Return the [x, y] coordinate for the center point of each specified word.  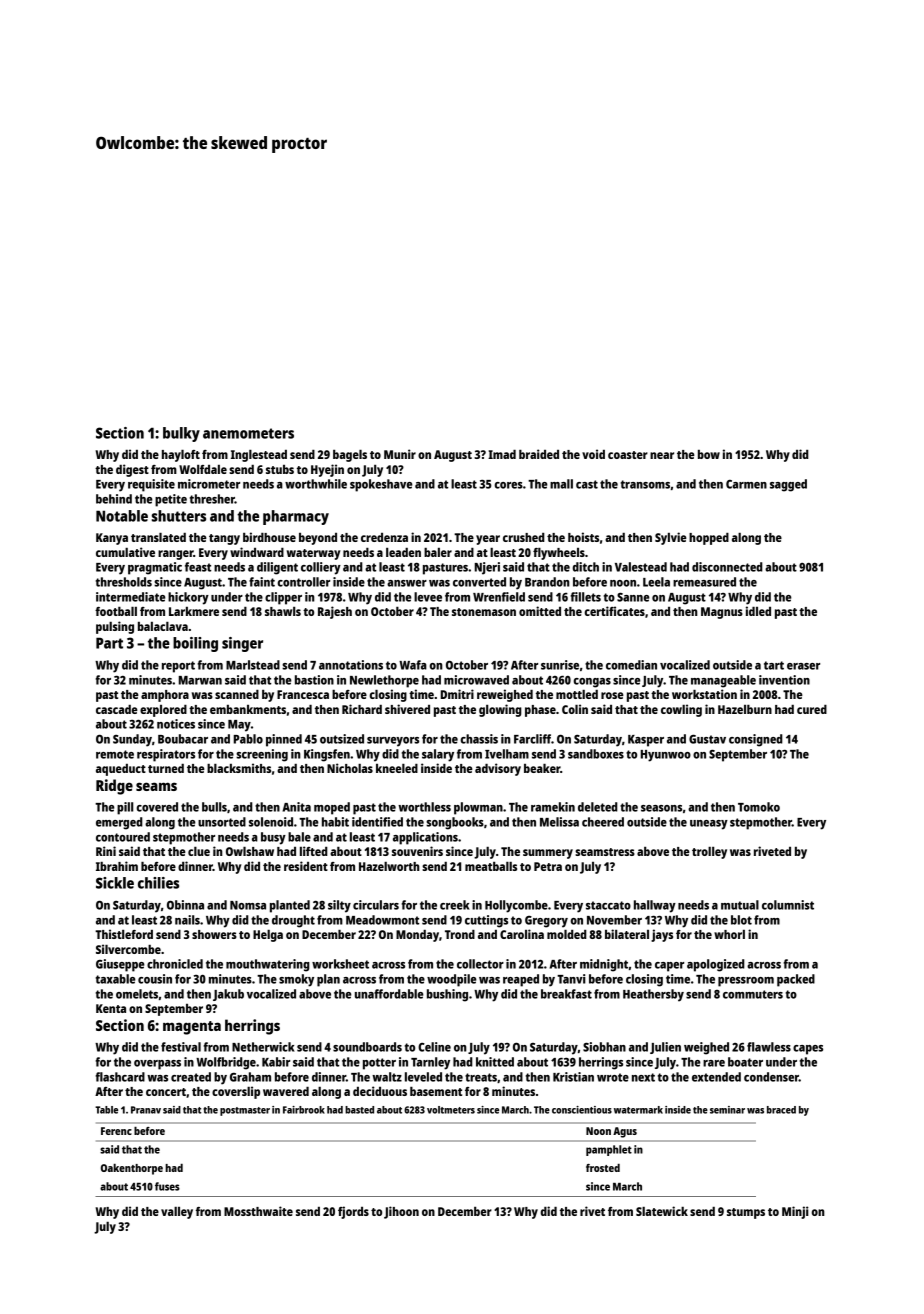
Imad [502, 454]
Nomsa [248, 905]
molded [567, 934]
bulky [181, 434]
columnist [788, 905]
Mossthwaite [258, 1211]
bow [709, 454]
